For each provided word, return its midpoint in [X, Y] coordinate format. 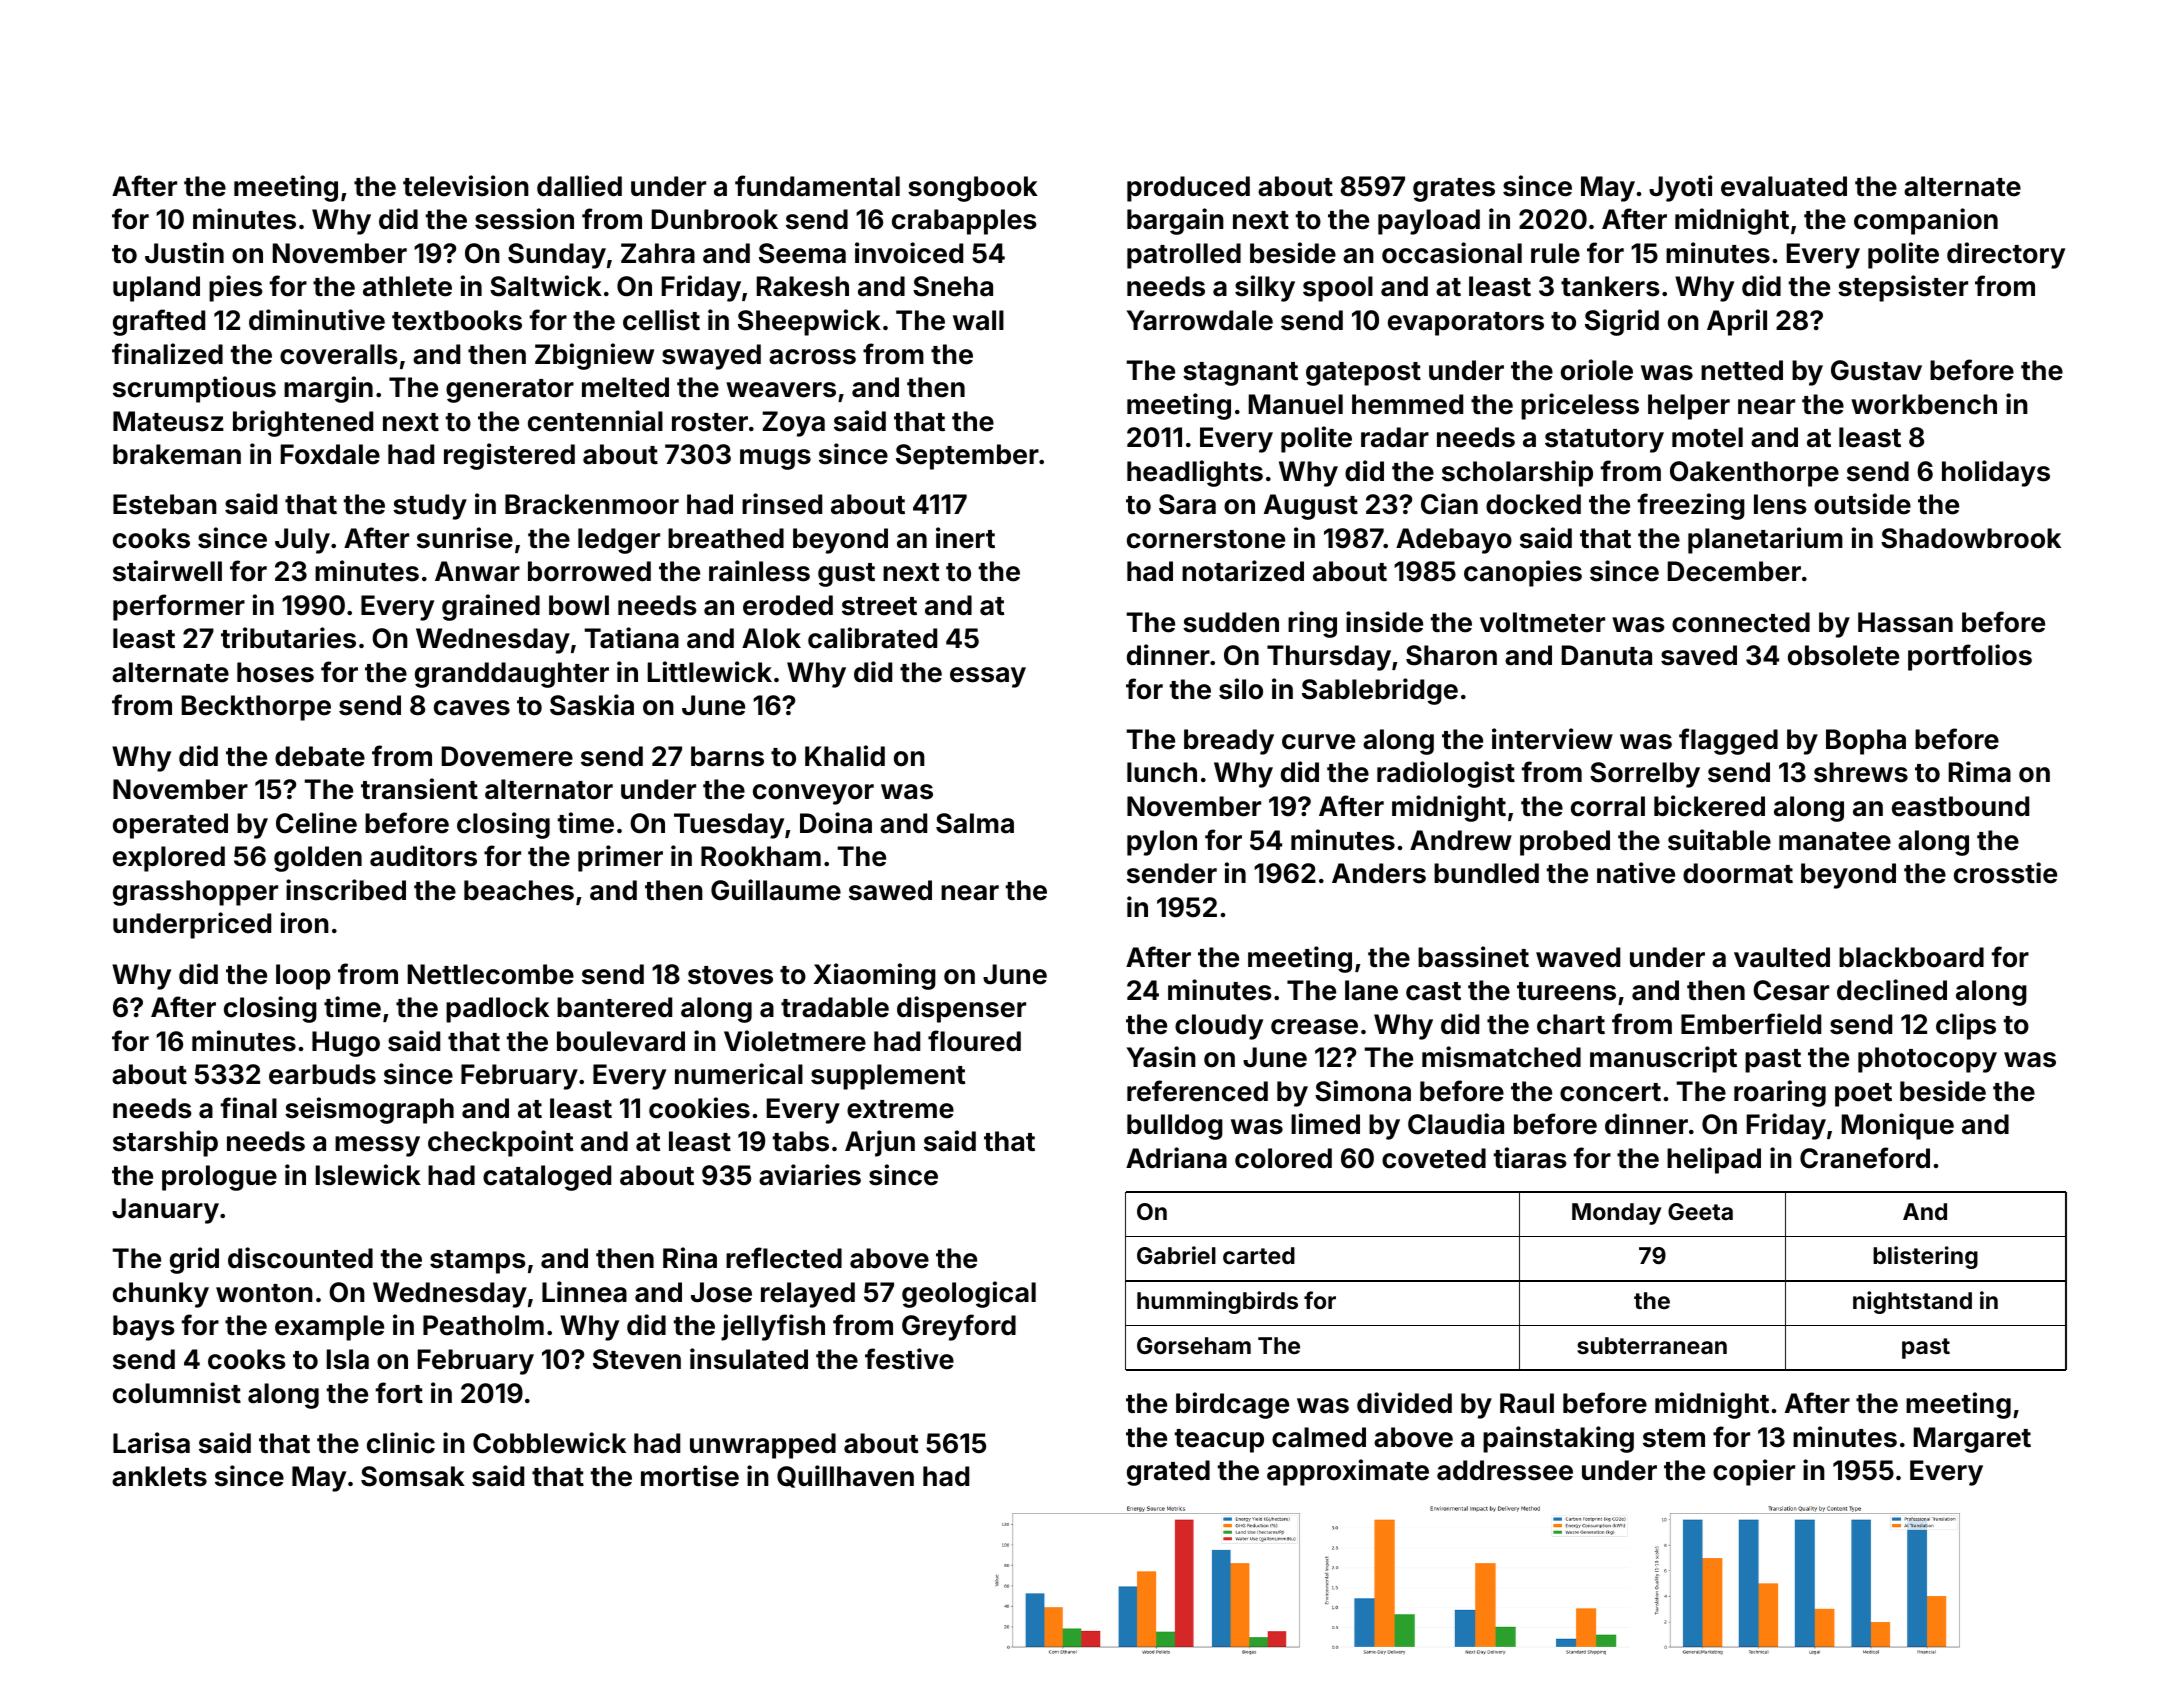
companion [1926, 221]
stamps [478, 1262]
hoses [275, 672]
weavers [781, 390]
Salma [975, 823]
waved [1578, 957]
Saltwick [546, 286]
